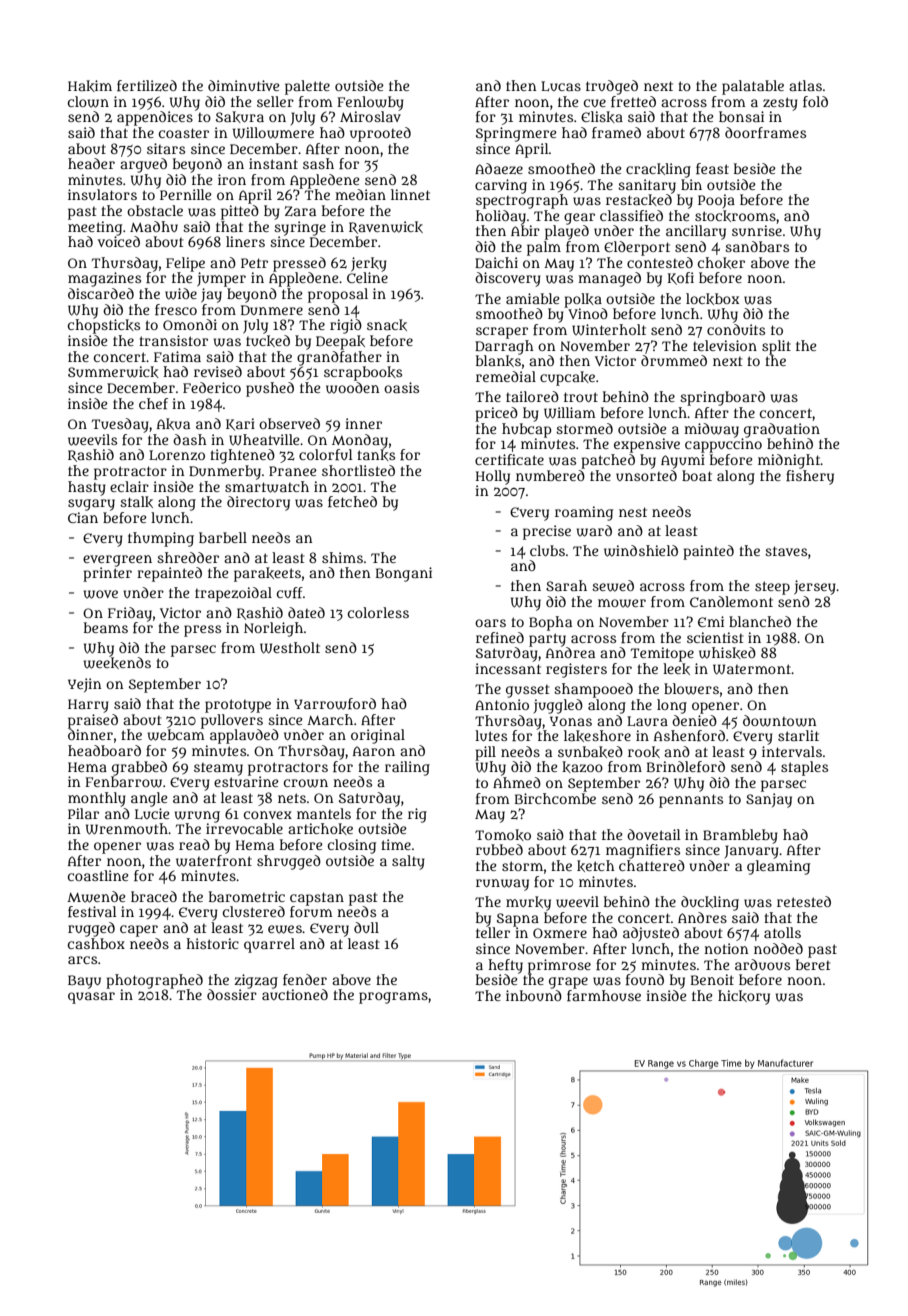  Describe the element at coordinates (691, 689) in the screenshot. I see `blowers` at that location.
